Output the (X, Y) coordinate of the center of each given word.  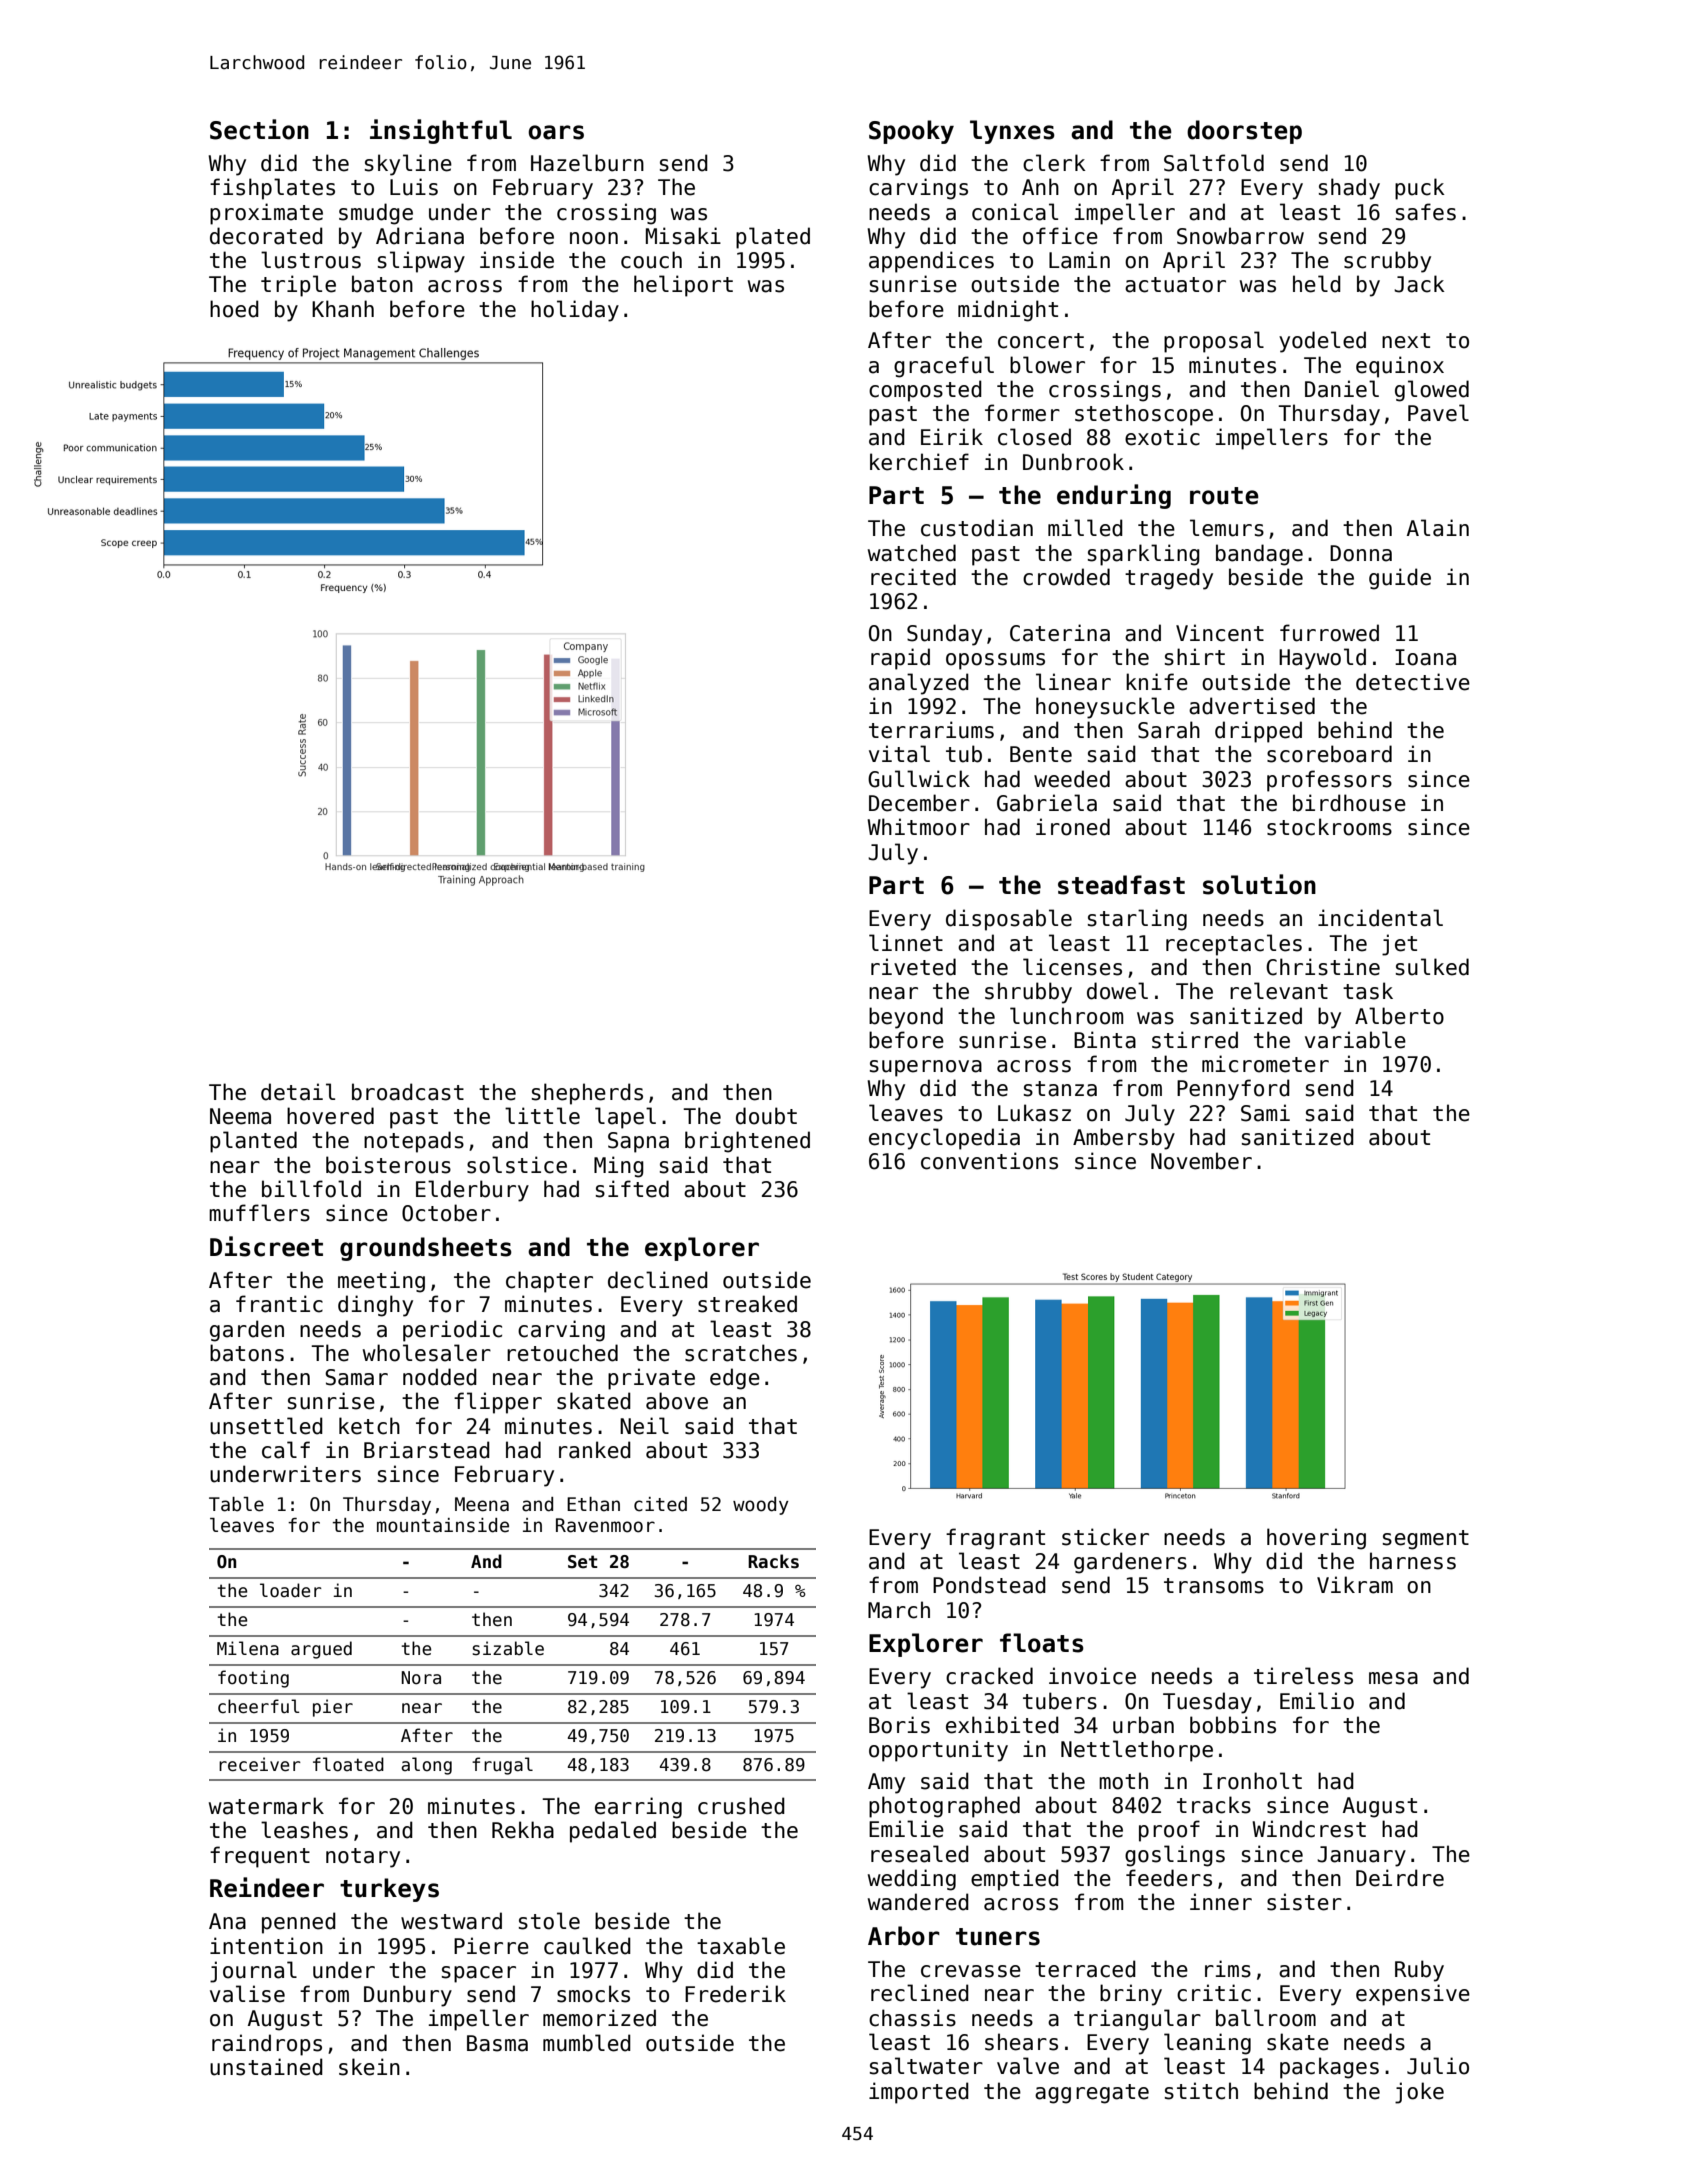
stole (549, 1921)
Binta (1105, 1040)
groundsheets (426, 1249)
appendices (931, 262)
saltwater (926, 2066)
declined (658, 1280)
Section (259, 129)
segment (1426, 1540)
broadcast (408, 1092)
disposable (1009, 920)
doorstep (1244, 132)
